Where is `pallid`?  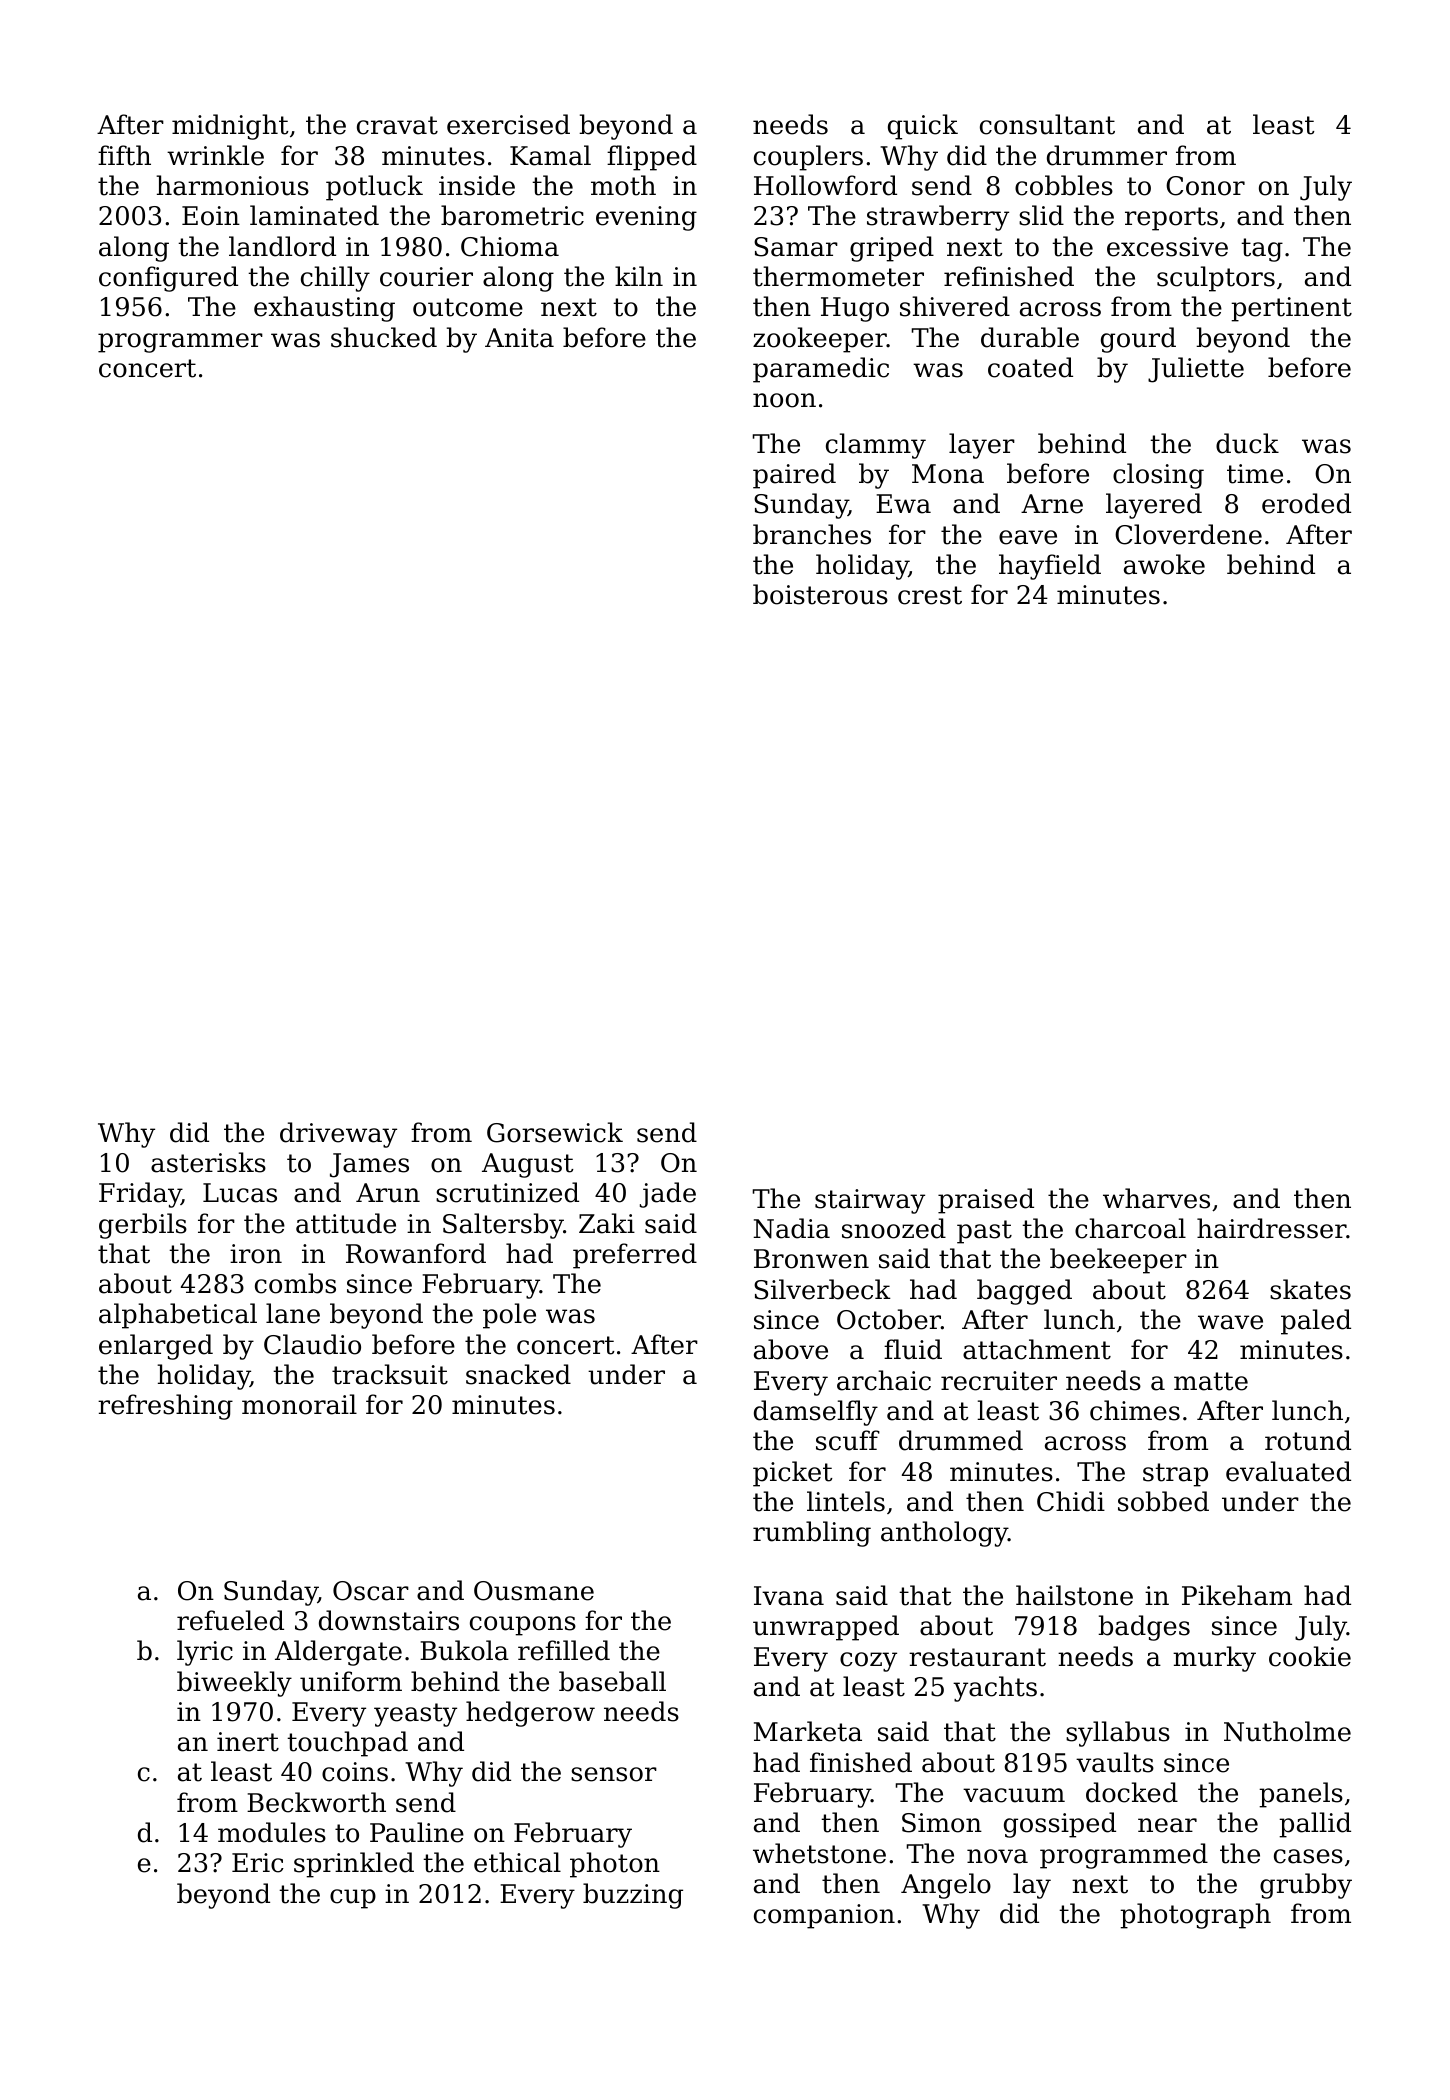 pallid is located at coordinates (1315, 1825).
